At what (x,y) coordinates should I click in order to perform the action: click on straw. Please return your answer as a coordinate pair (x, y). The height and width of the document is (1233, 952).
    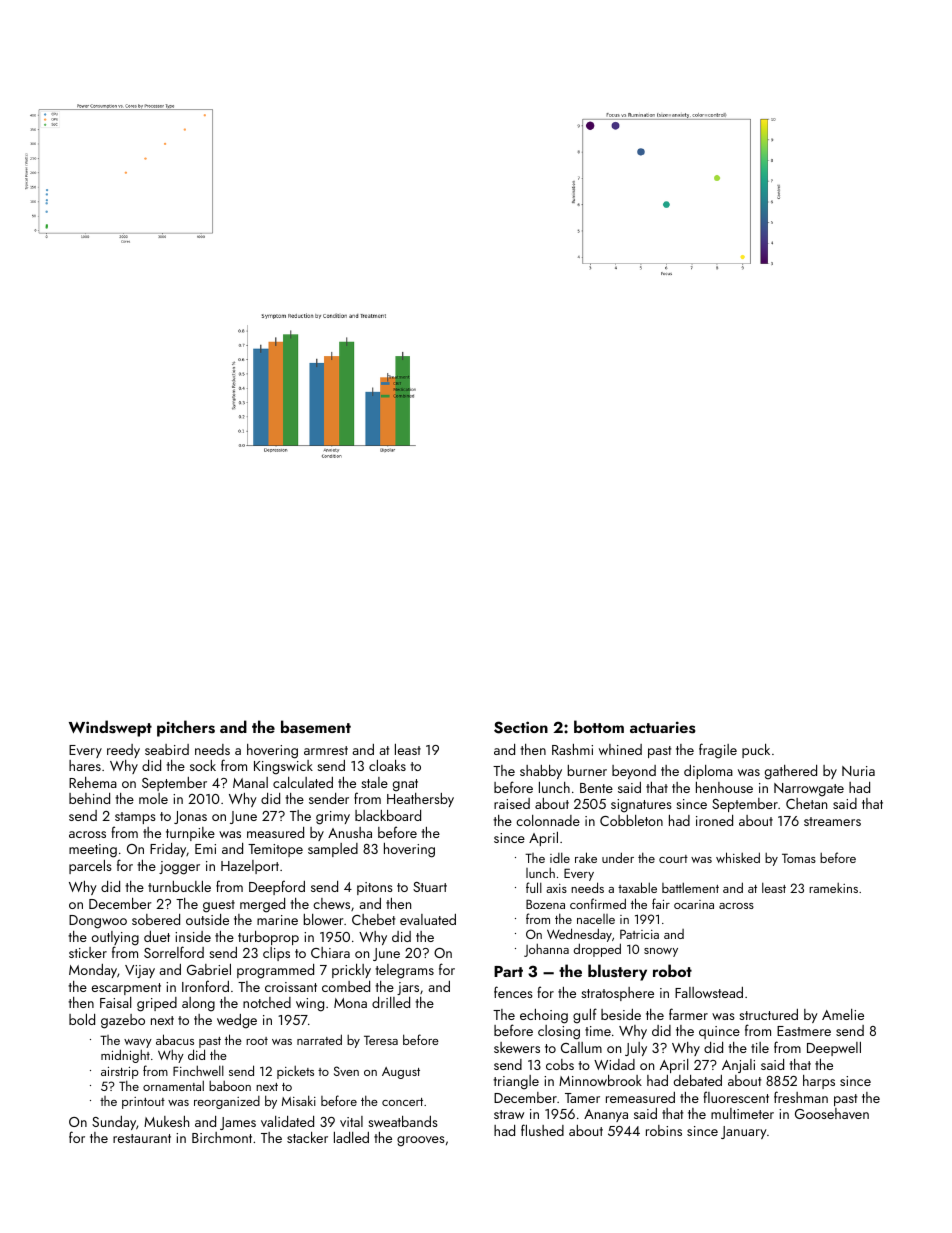
    Looking at the image, I should click on (509, 1114).
